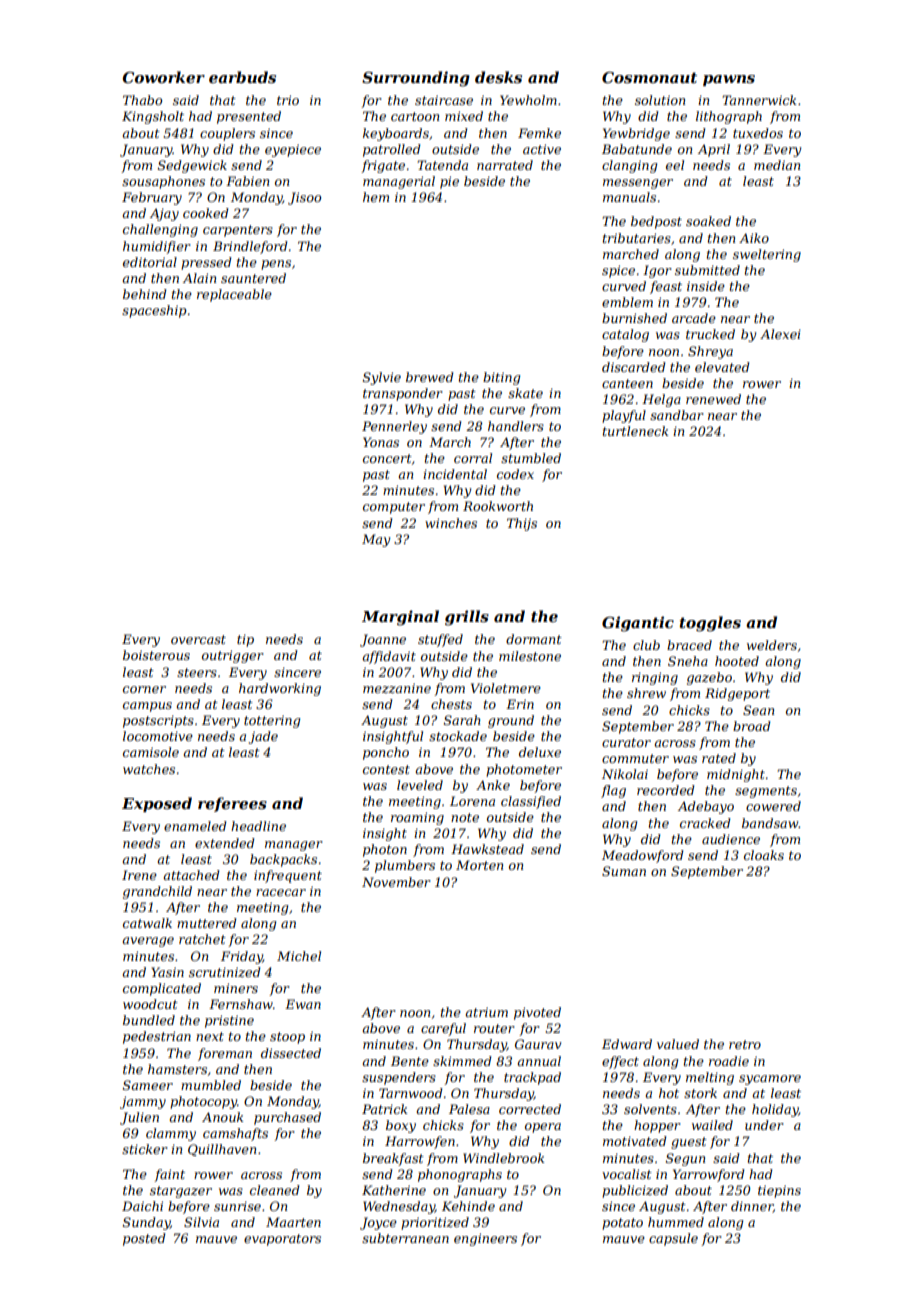  What do you see at coordinates (156, 655) in the screenshot?
I see `boisterous` at bounding box center [156, 655].
